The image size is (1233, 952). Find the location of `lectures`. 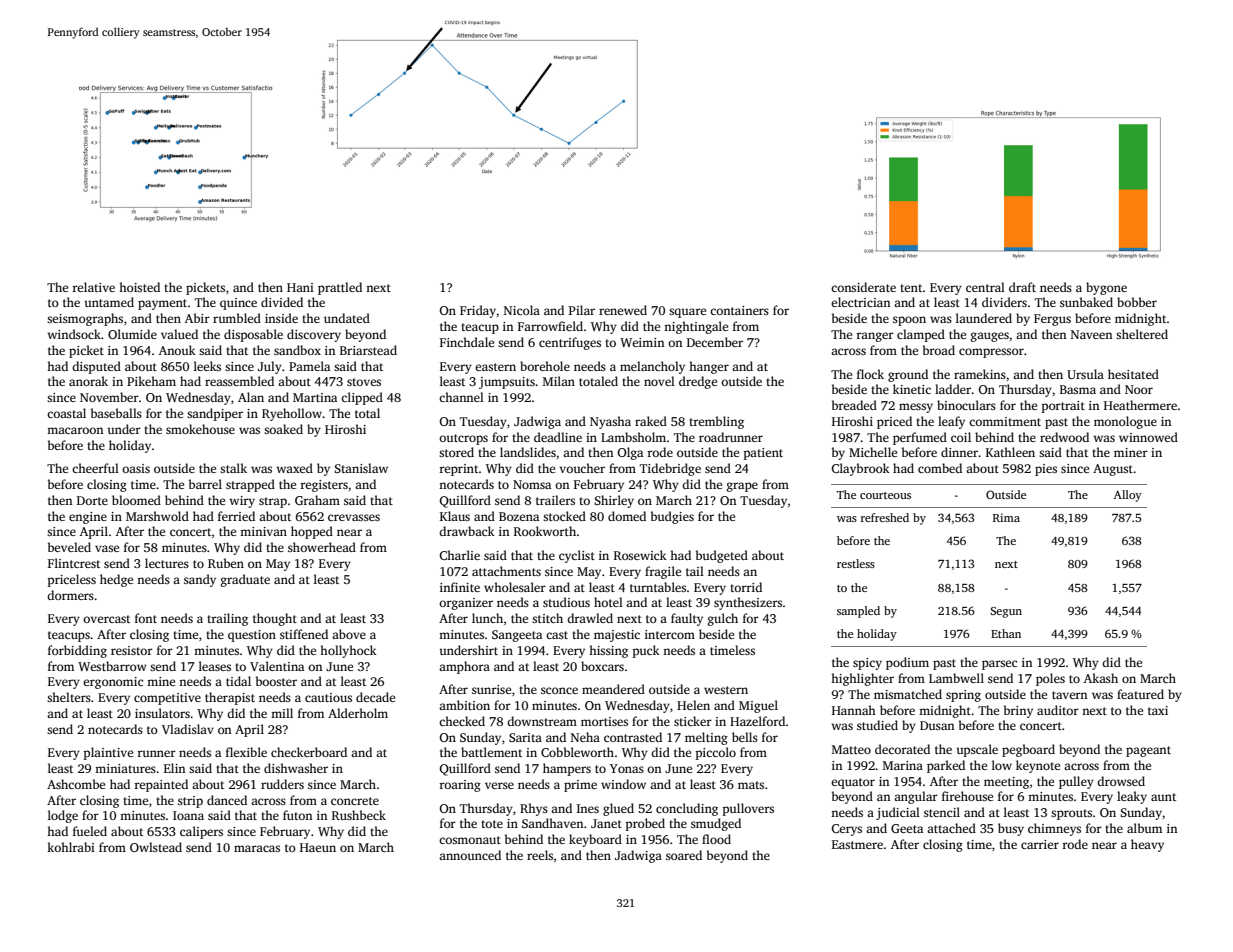

lectures is located at coordinates (167, 563).
